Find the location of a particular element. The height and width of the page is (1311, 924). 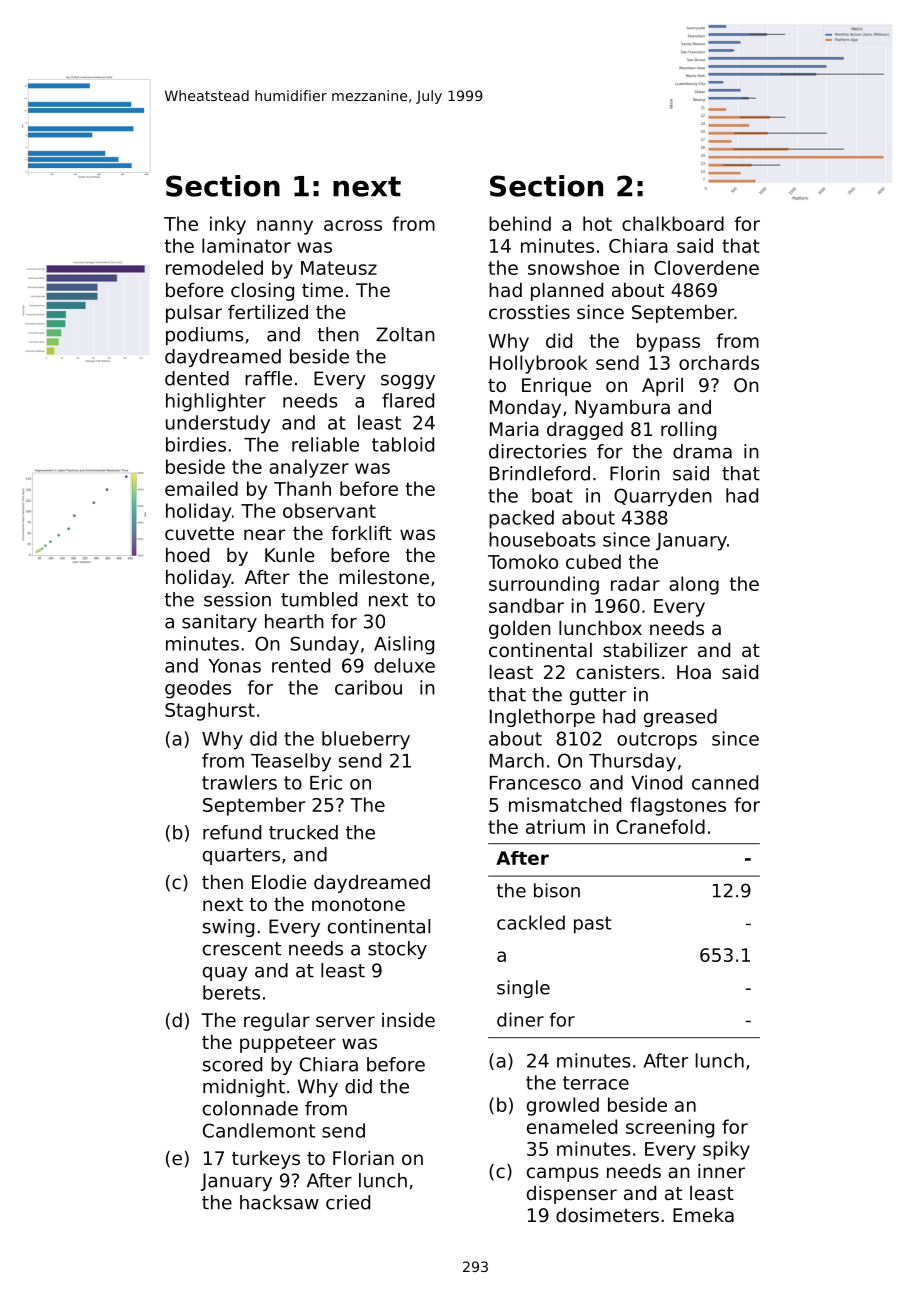

dispenser is located at coordinates (572, 1195).
